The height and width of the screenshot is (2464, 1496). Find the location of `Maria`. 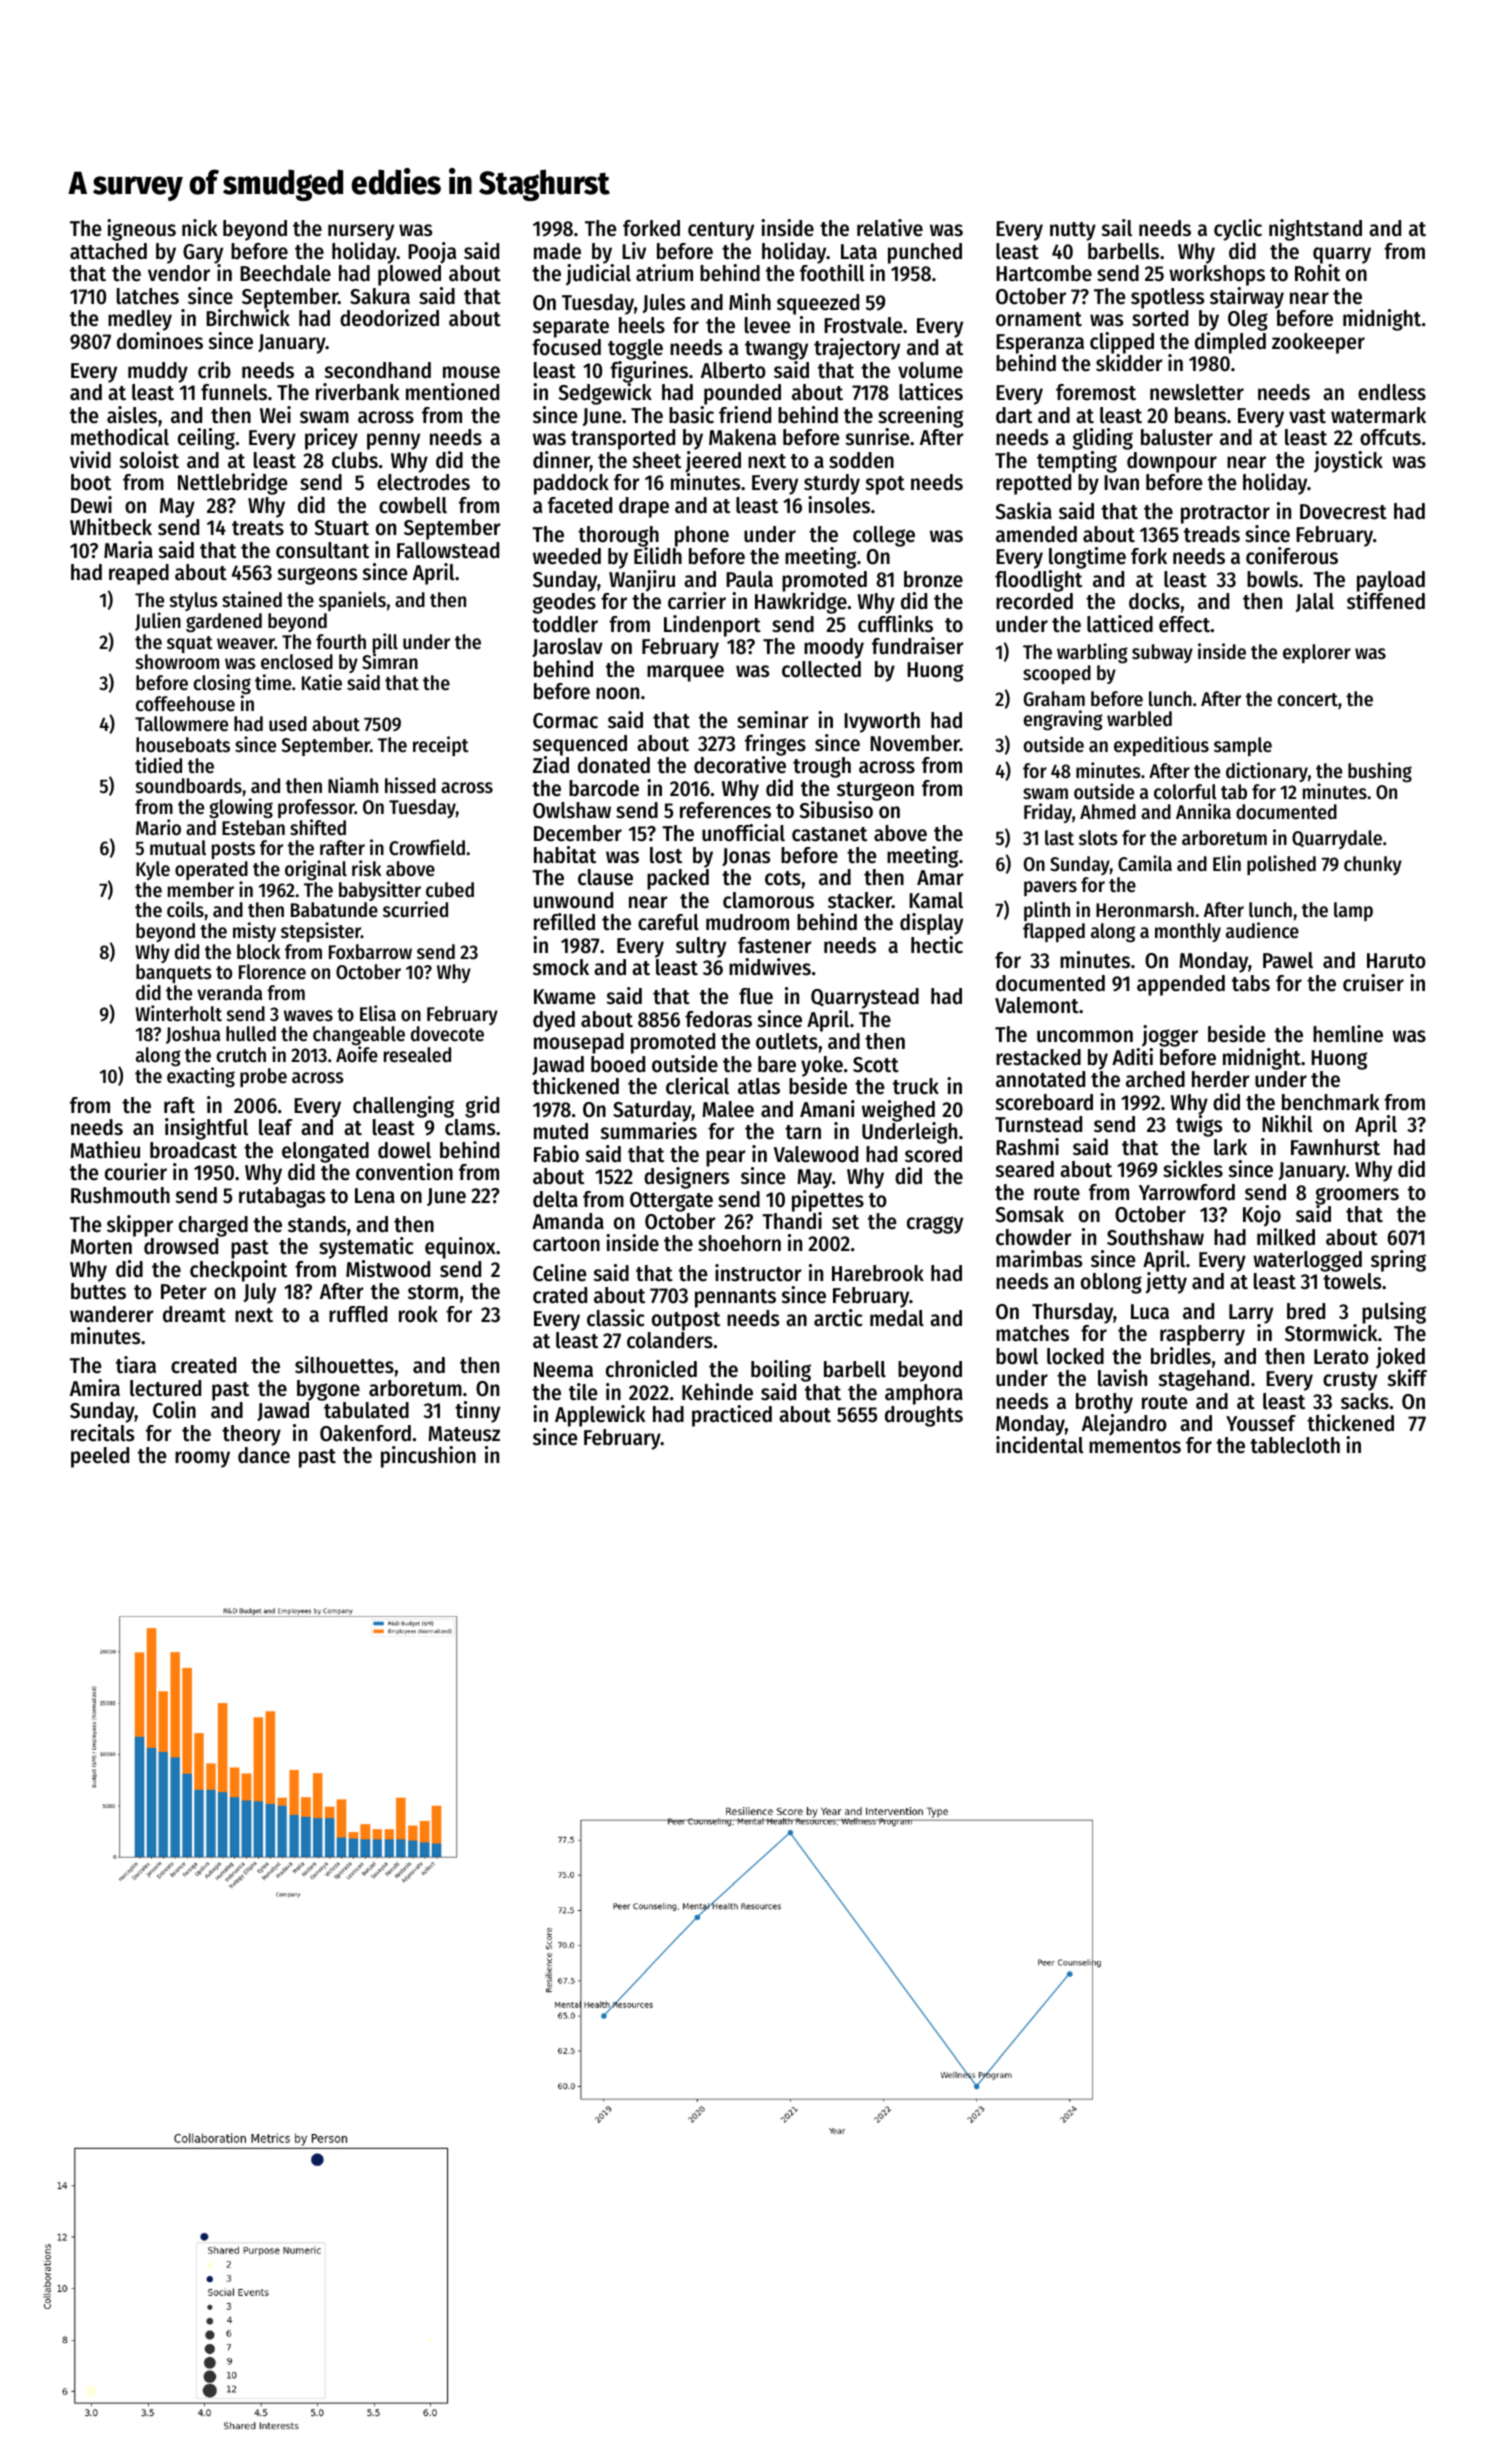

Maria is located at coordinates (128, 550).
